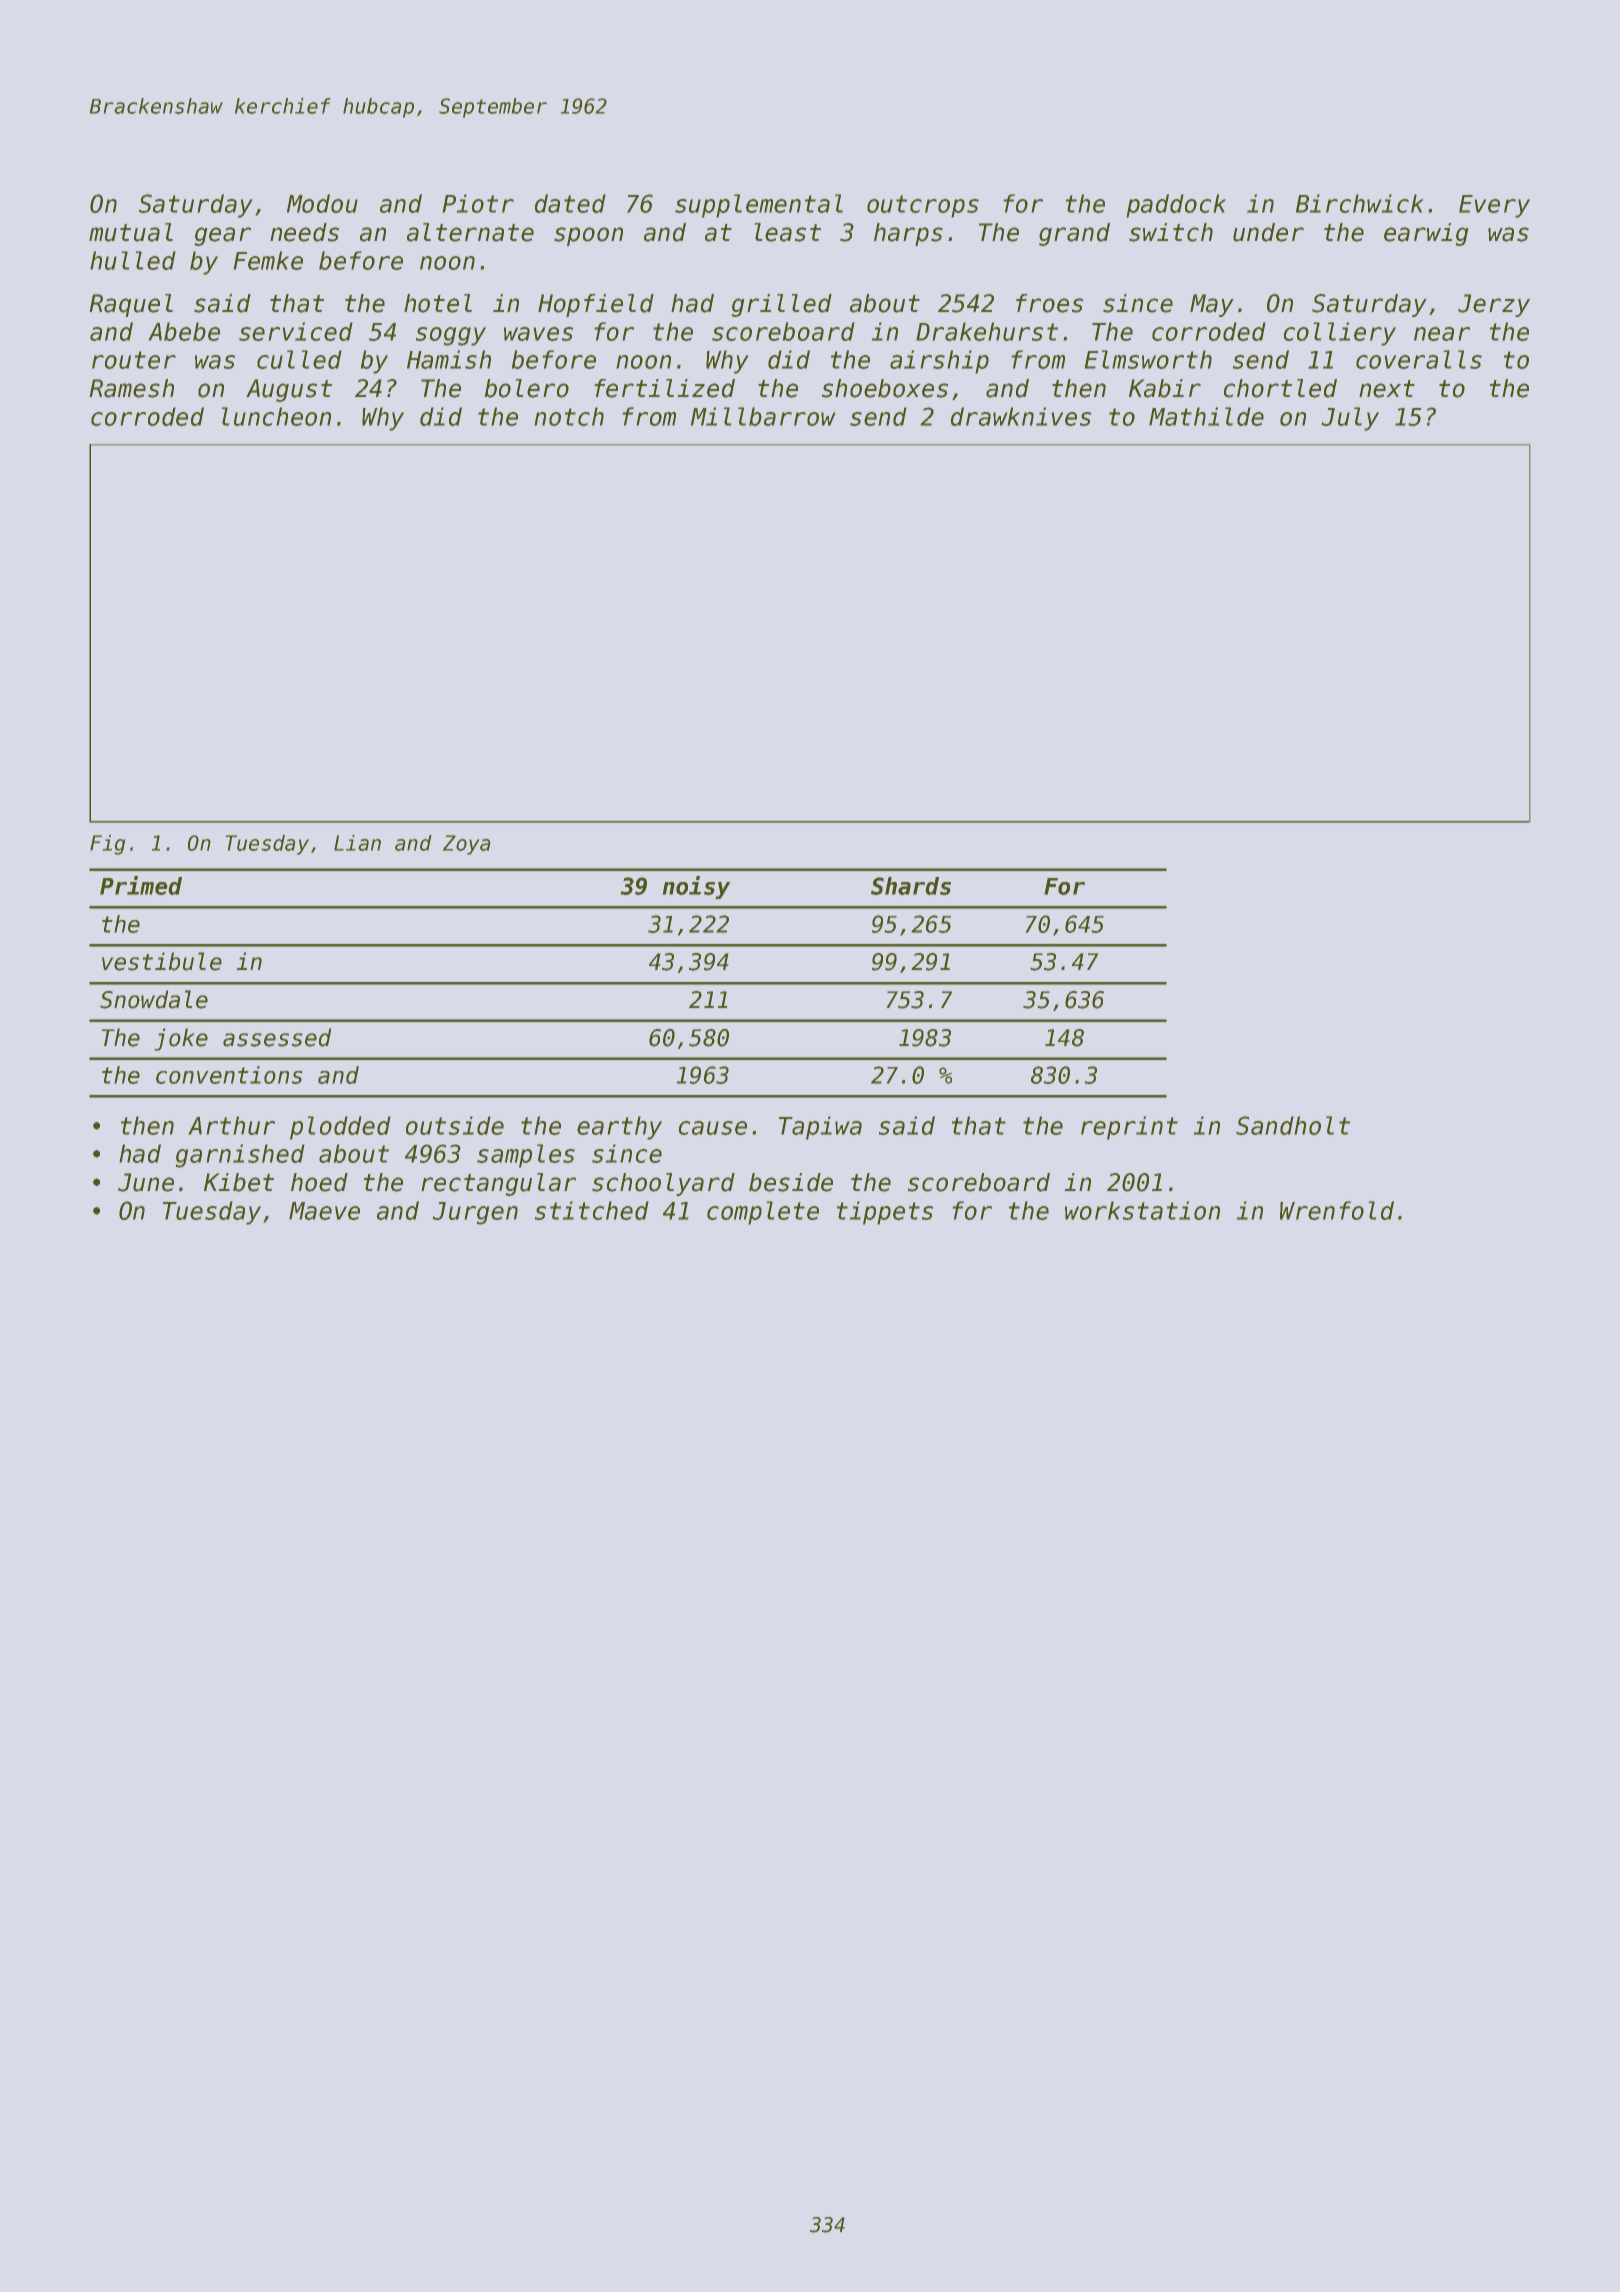  I want to click on Lian, so click(357, 843).
